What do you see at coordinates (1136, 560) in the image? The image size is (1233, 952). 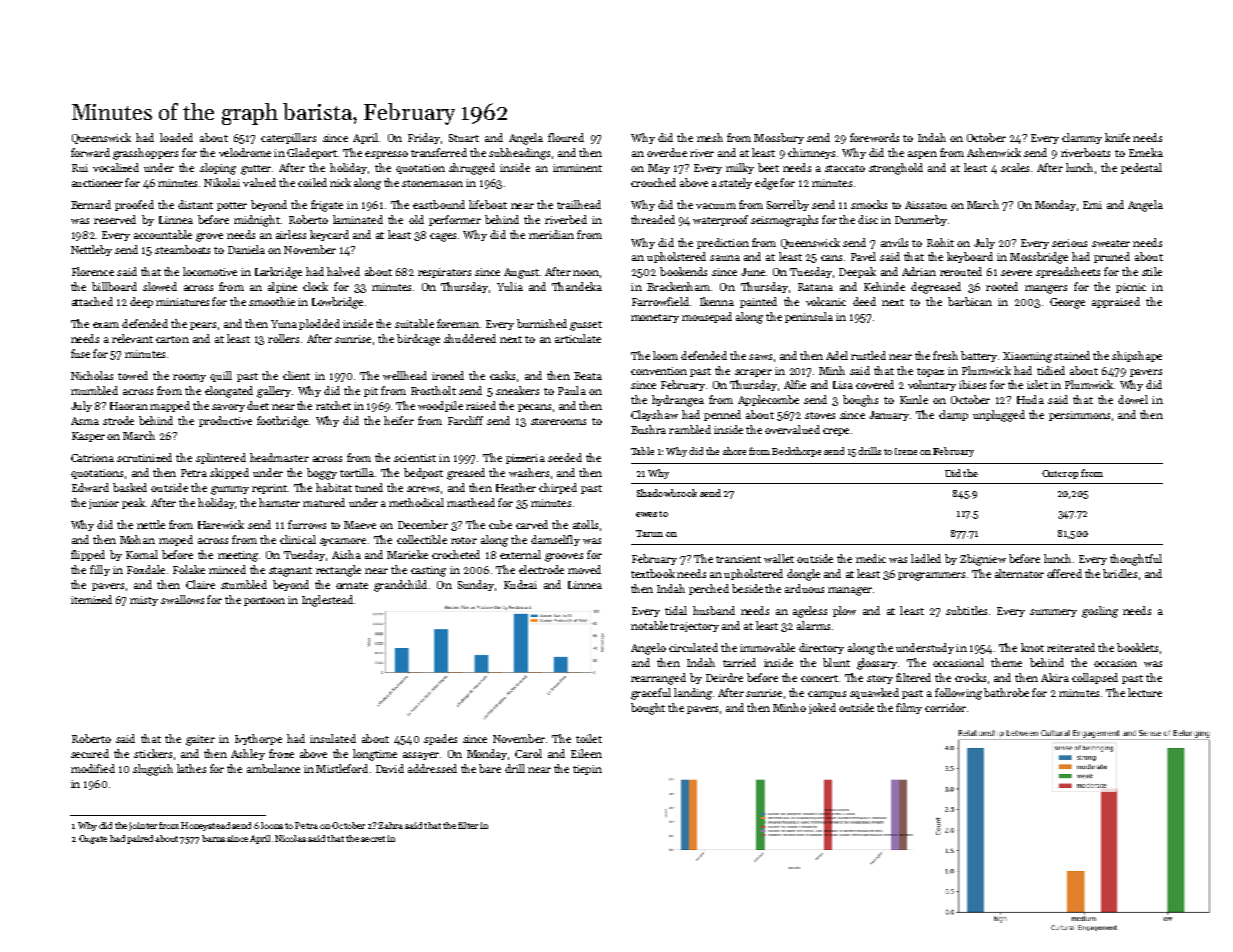 I see `thoughtful` at bounding box center [1136, 560].
